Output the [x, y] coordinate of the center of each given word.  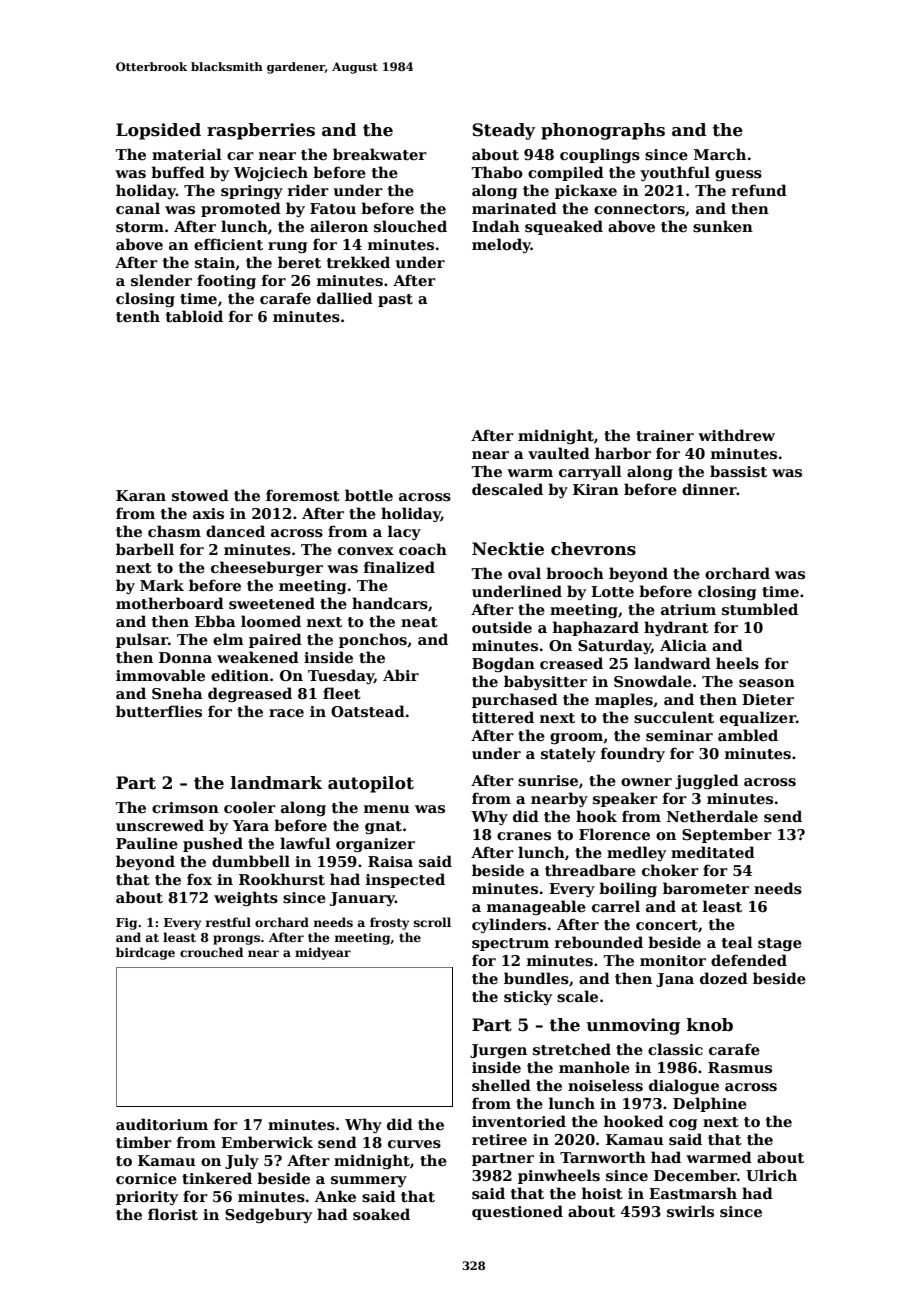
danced [235, 531]
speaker [625, 799]
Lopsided [158, 131]
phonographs [603, 131]
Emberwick [267, 1142]
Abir [401, 675]
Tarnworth [603, 1157]
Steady [503, 131]
